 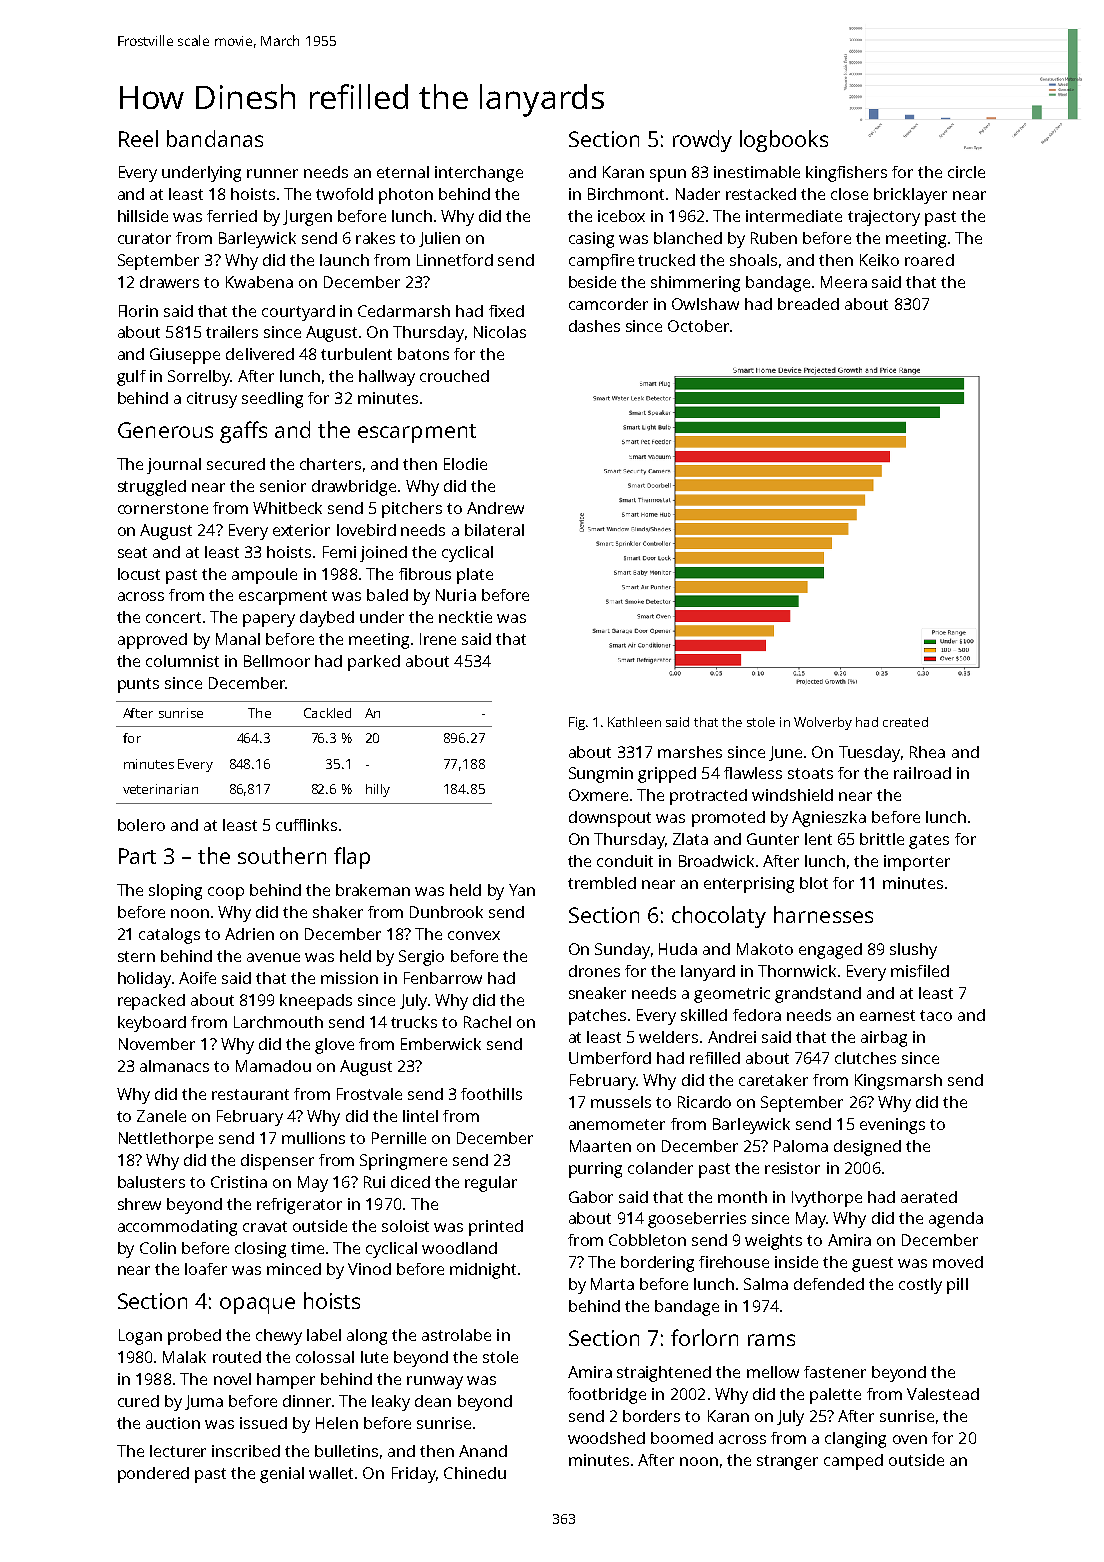 I want to click on Meera, so click(x=844, y=282).
